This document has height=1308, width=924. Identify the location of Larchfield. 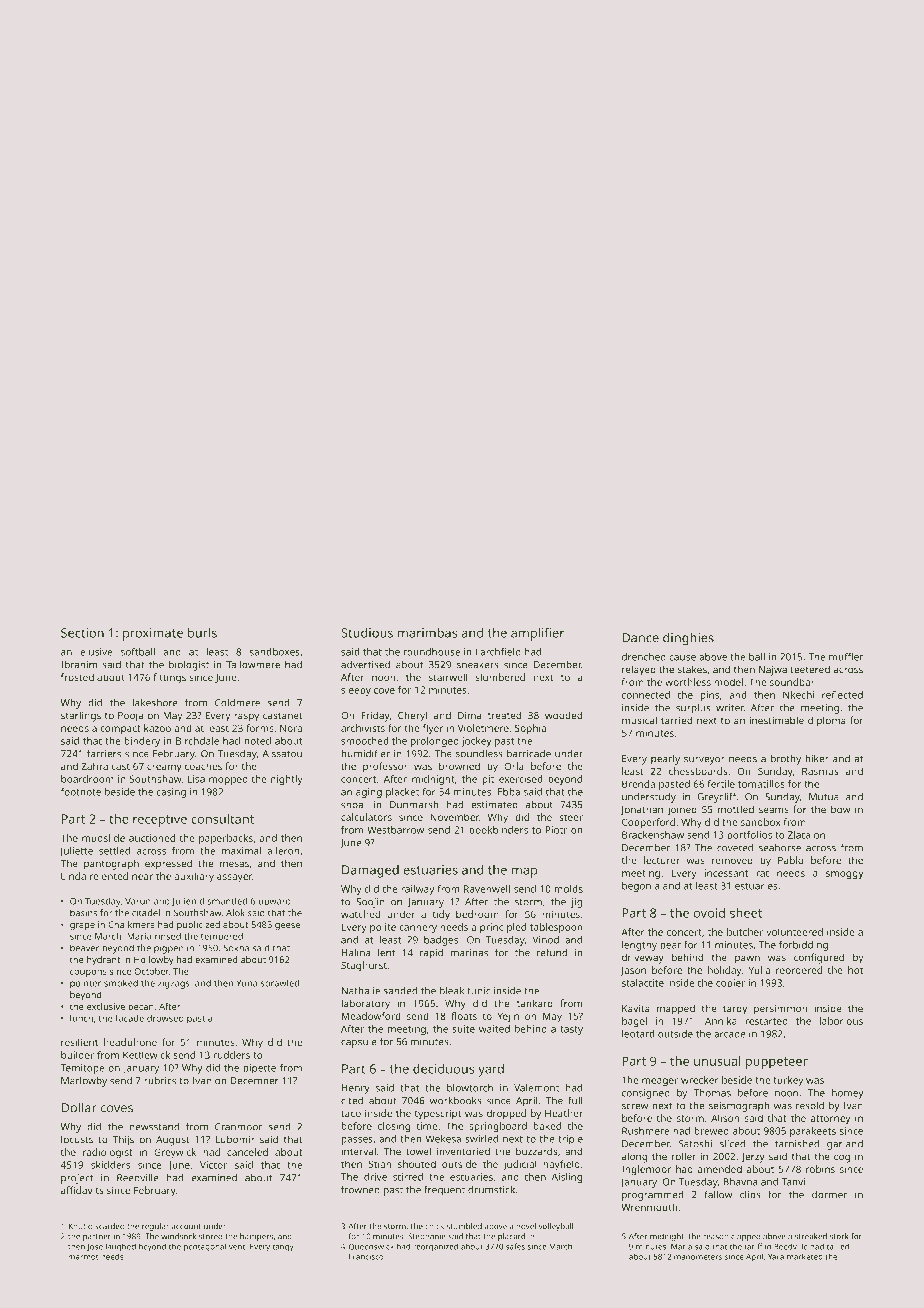
(498, 652).
